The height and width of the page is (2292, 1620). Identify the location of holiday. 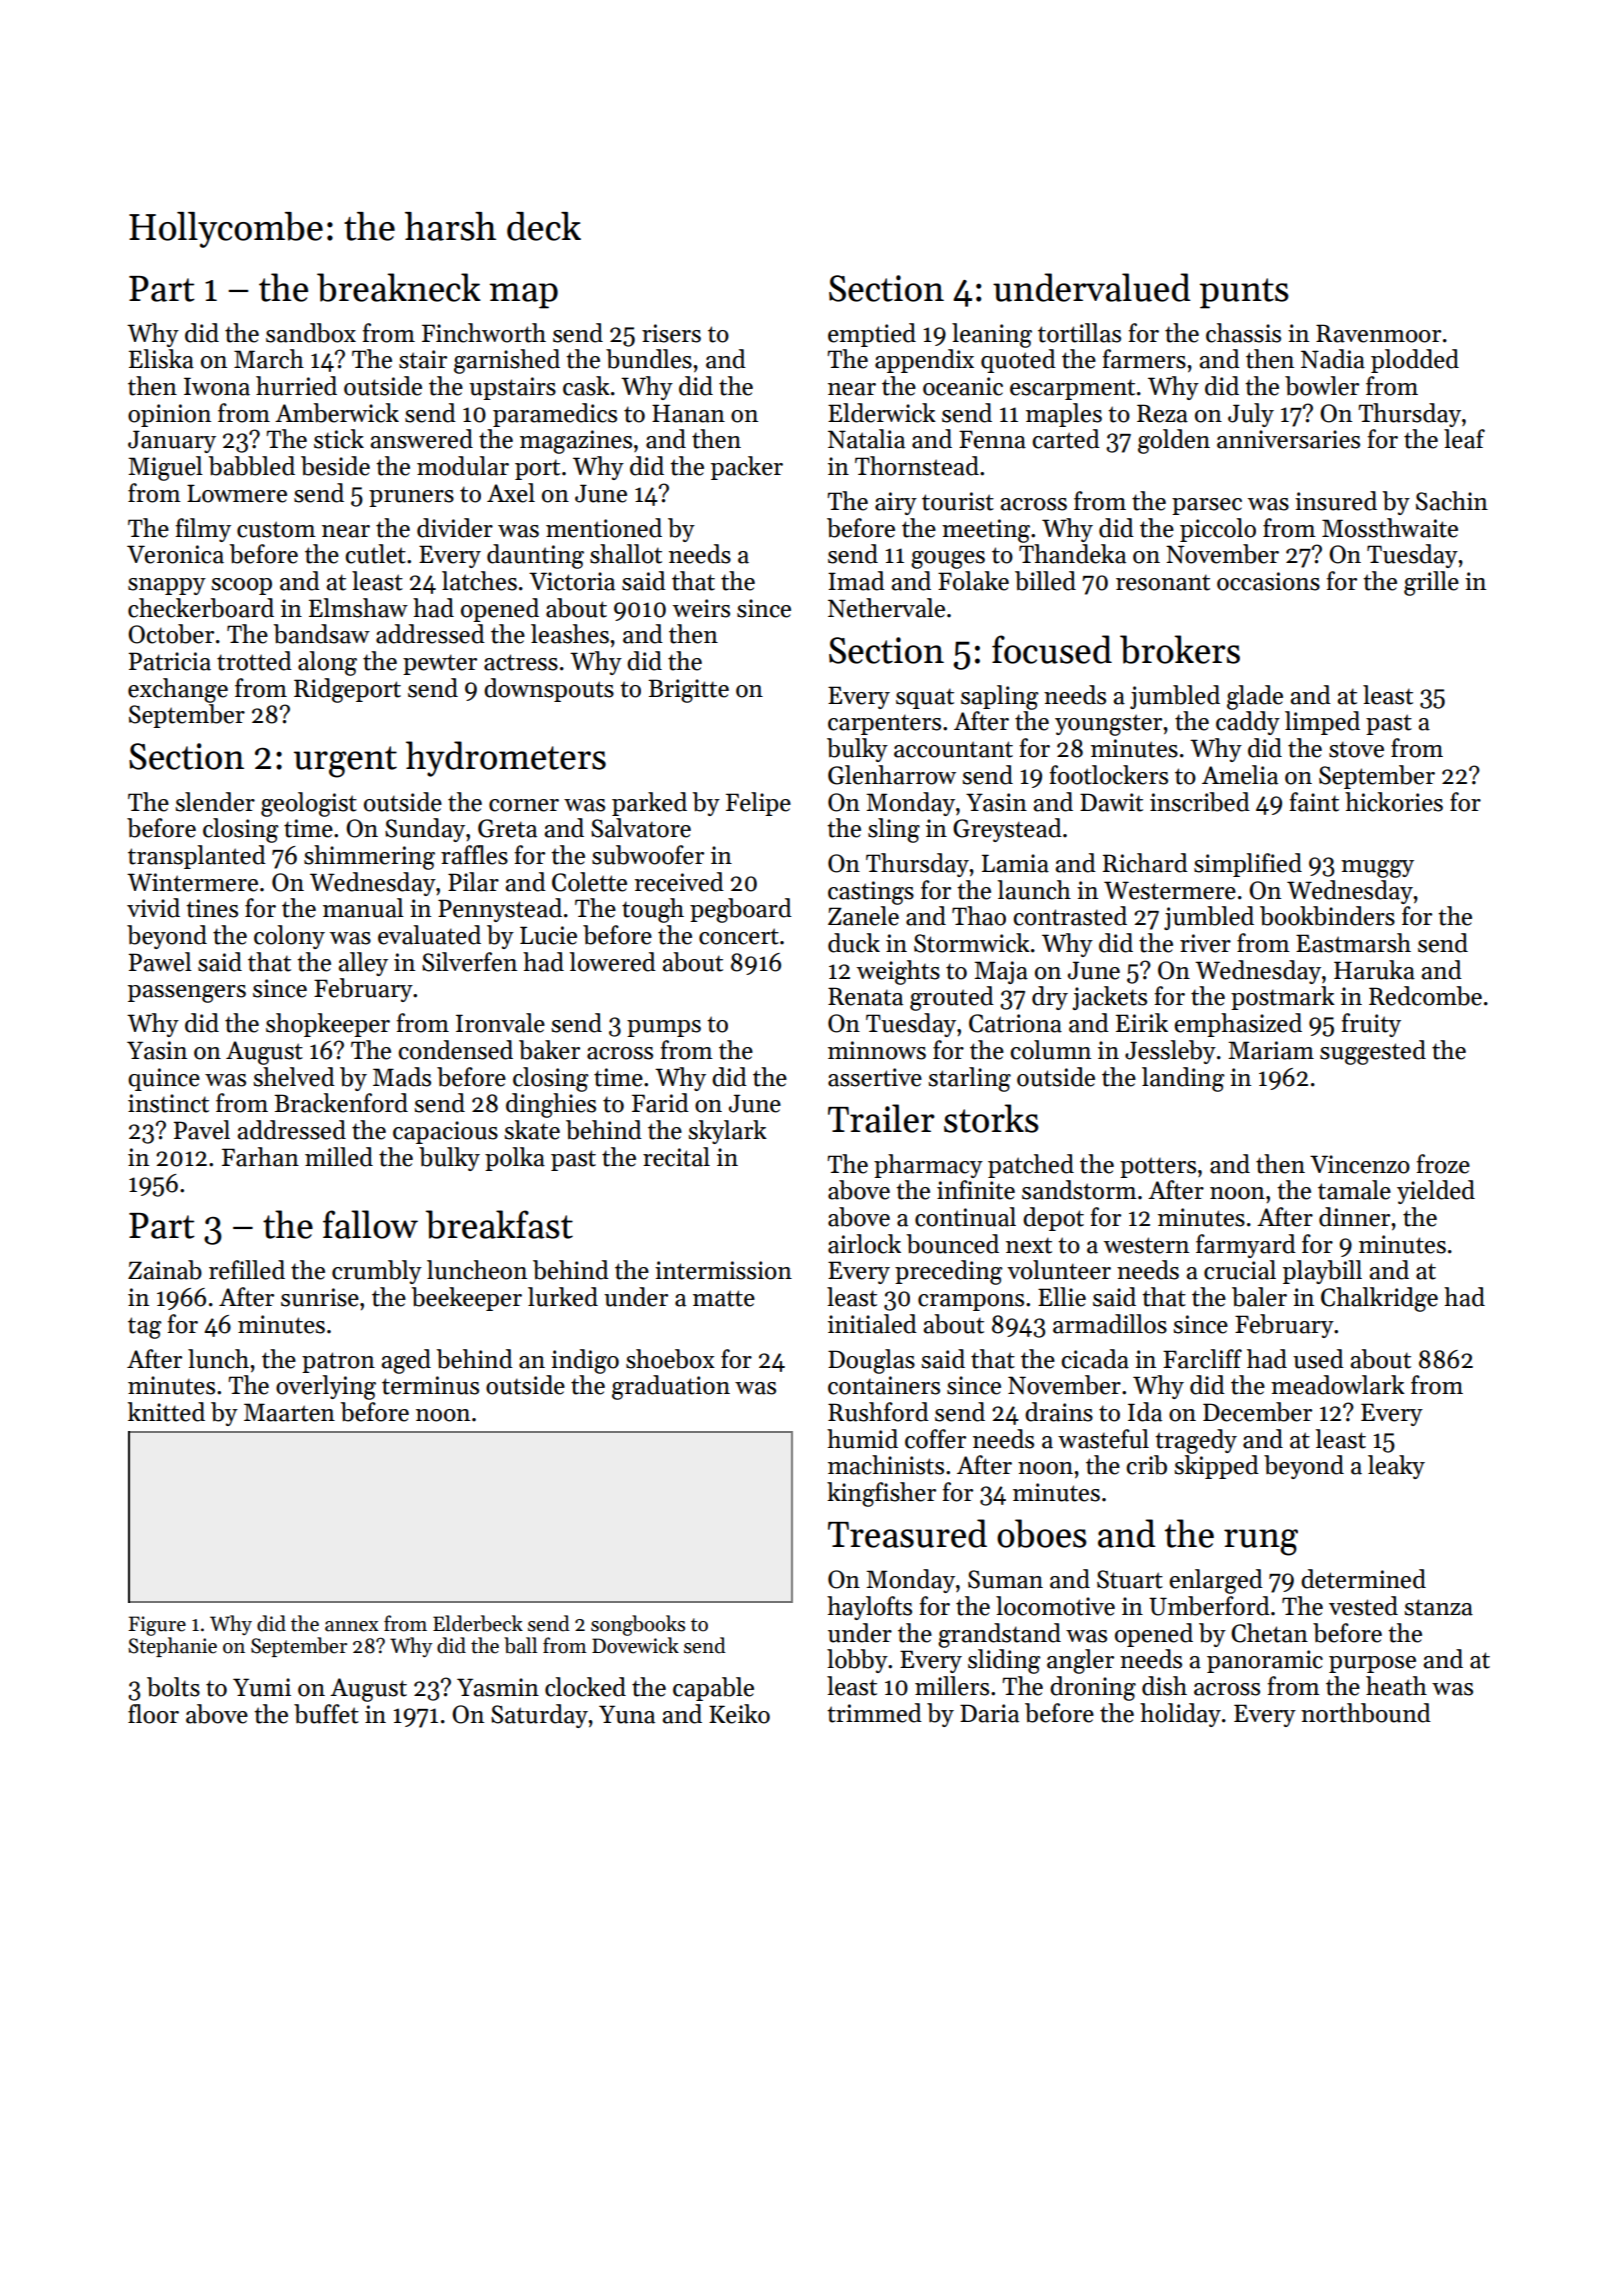
(1180, 1715).
